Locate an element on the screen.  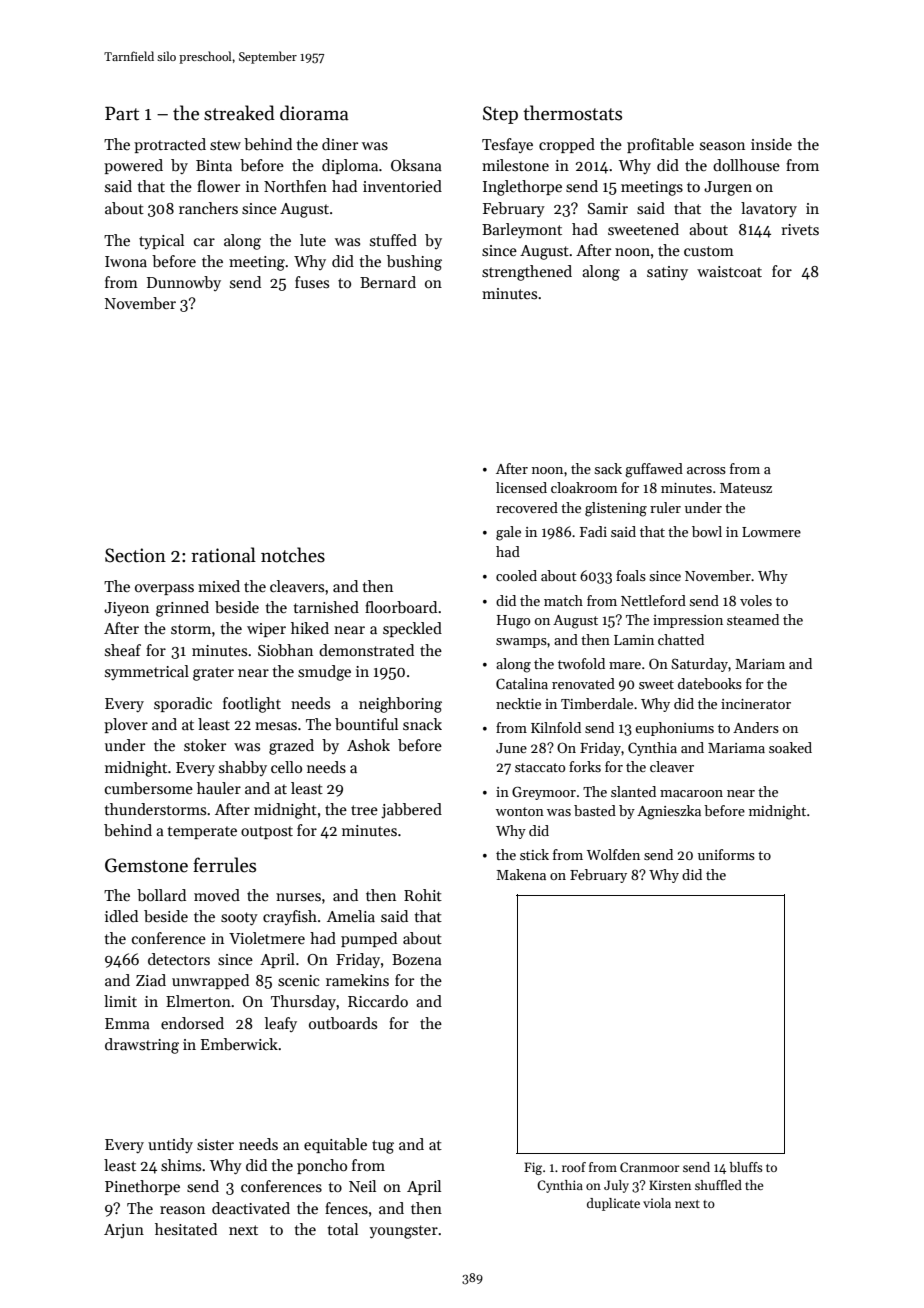
Dunnowby is located at coordinates (184, 283).
